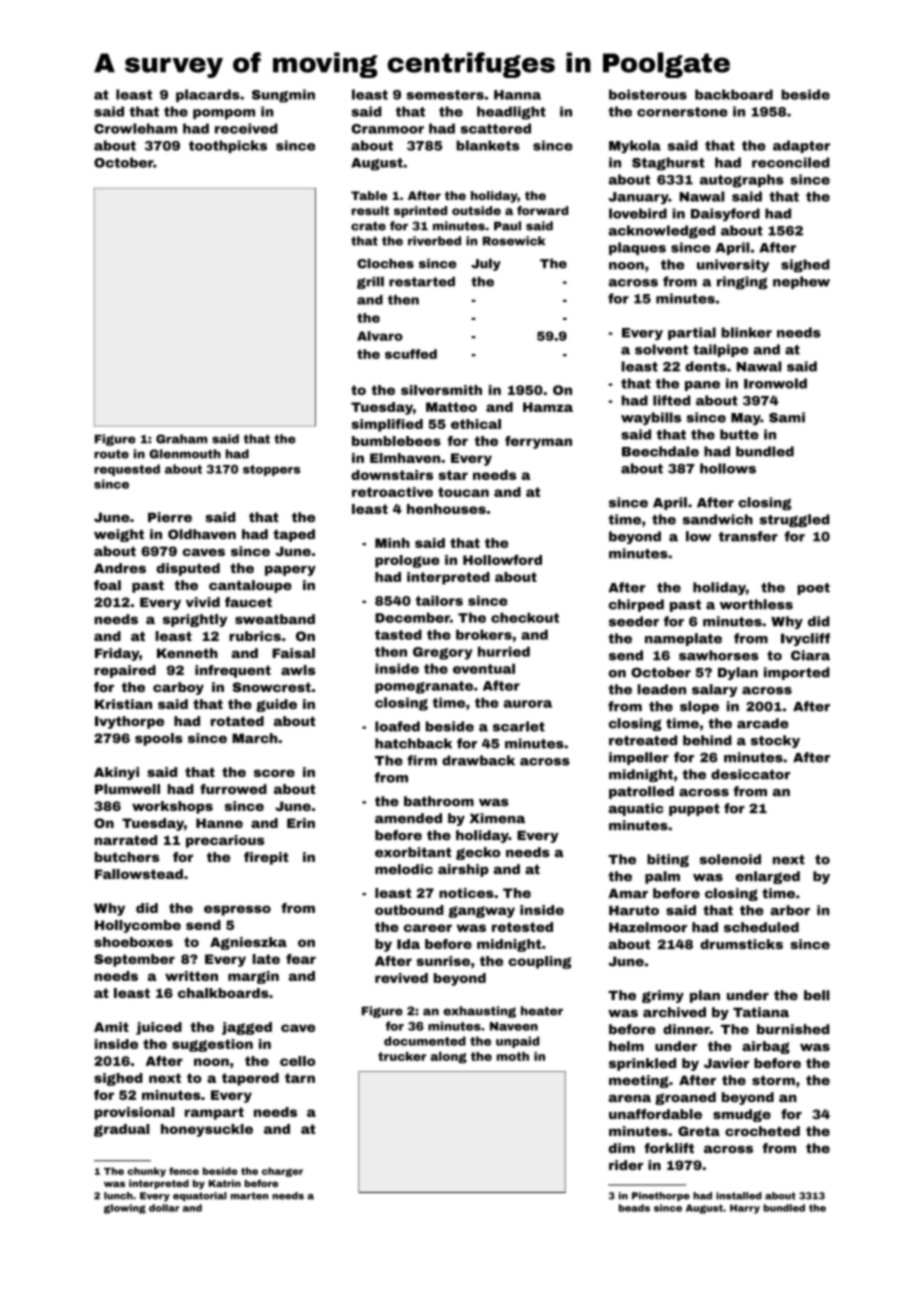 The height and width of the image is (1308, 924). Describe the element at coordinates (181, 439) in the image. I see `Graham` at that location.
